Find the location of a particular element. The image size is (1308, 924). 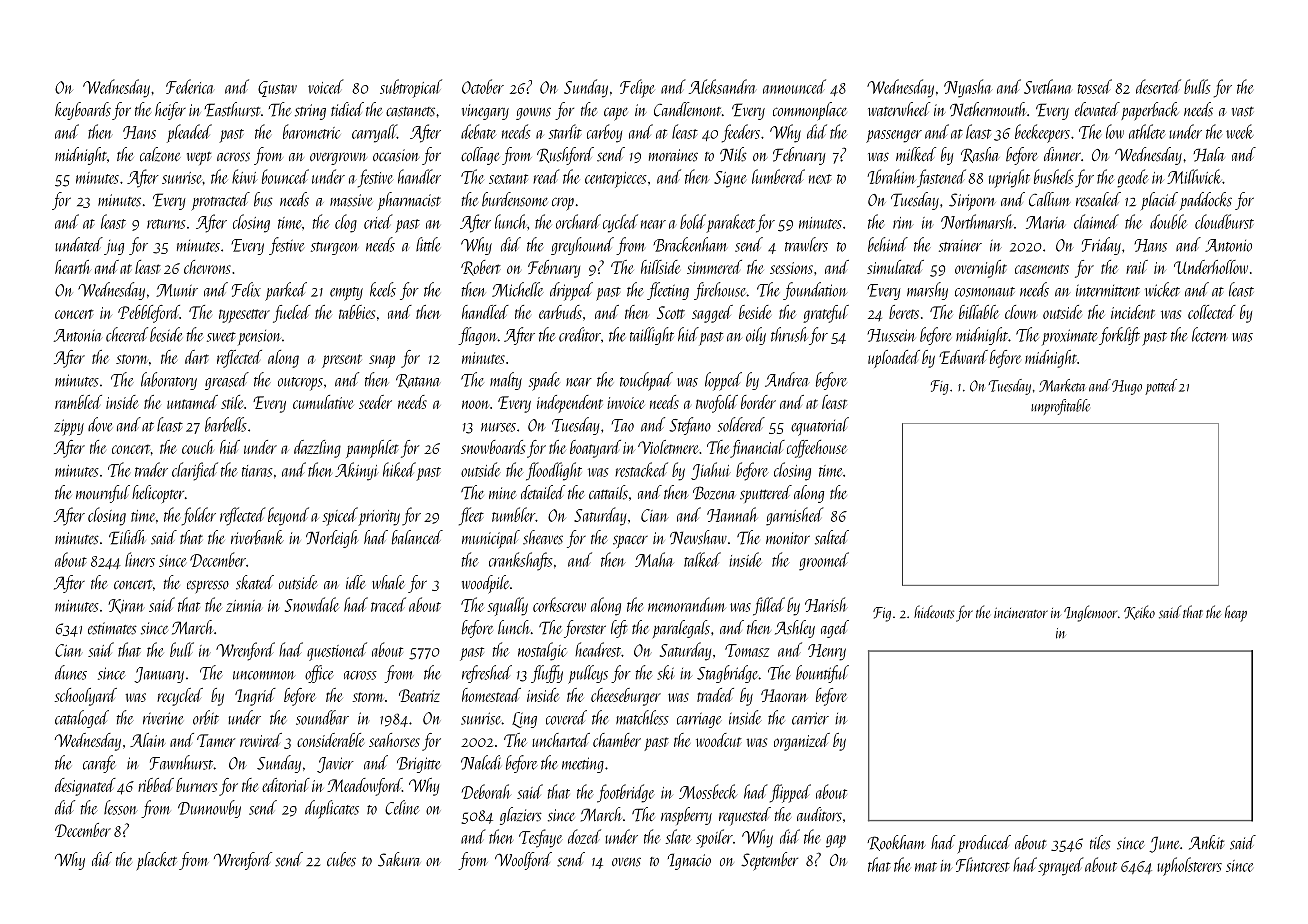

unprofitable is located at coordinates (1060, 407).
